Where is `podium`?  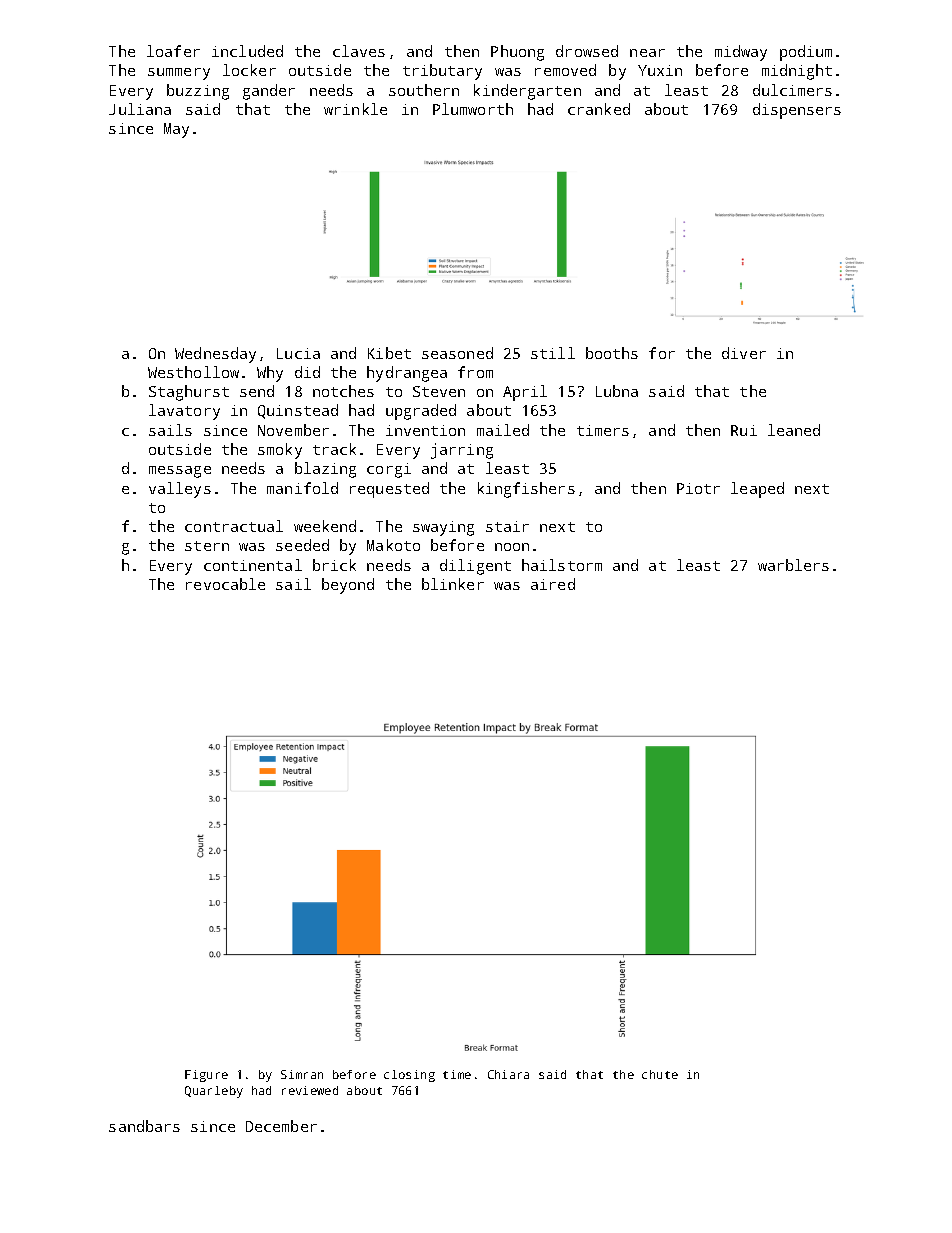 podium is located at coordinates (806, 53).
